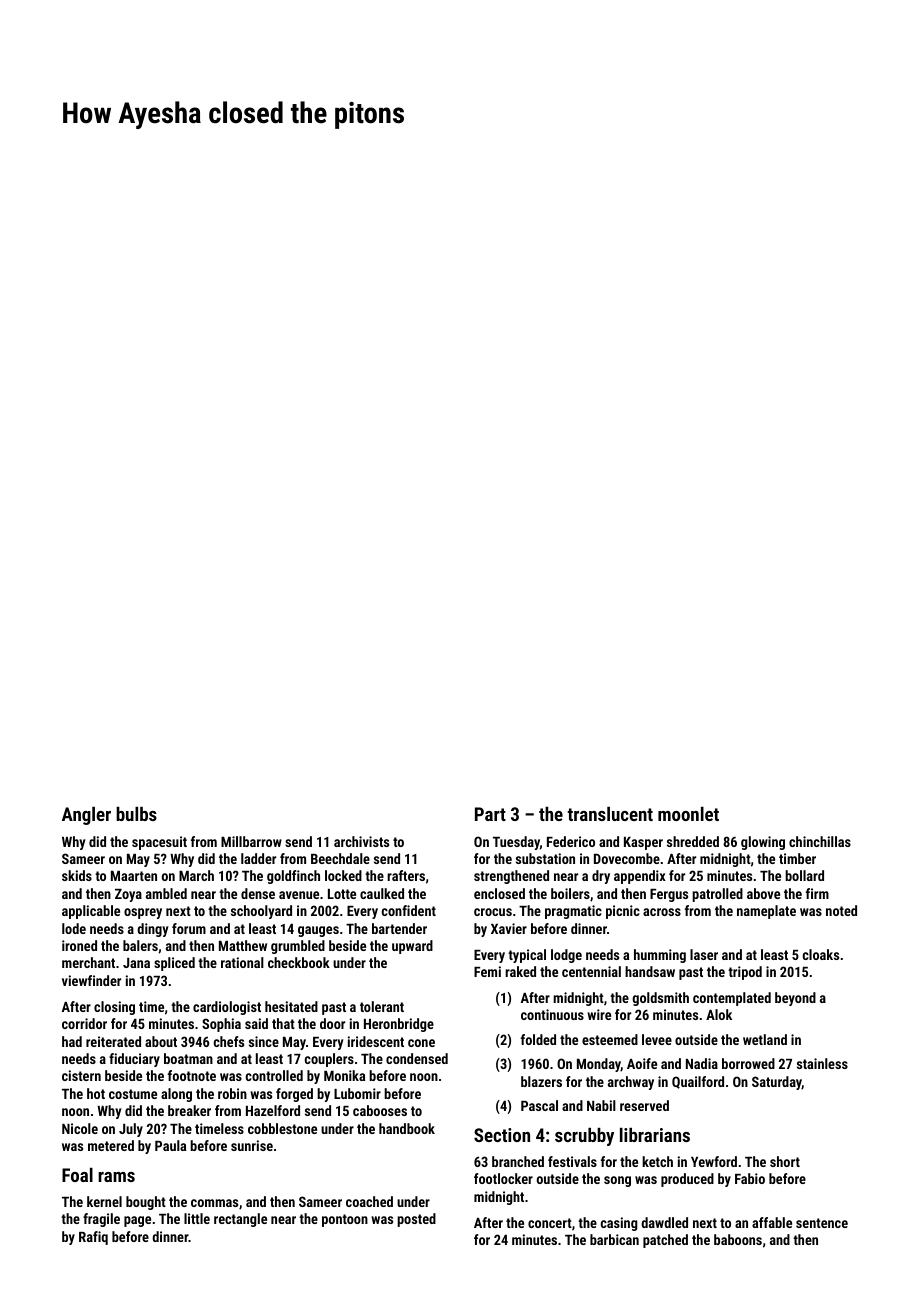 The height and width of the screenshot is (1308, 924). I want to click on cone, so click(421, 1043).
